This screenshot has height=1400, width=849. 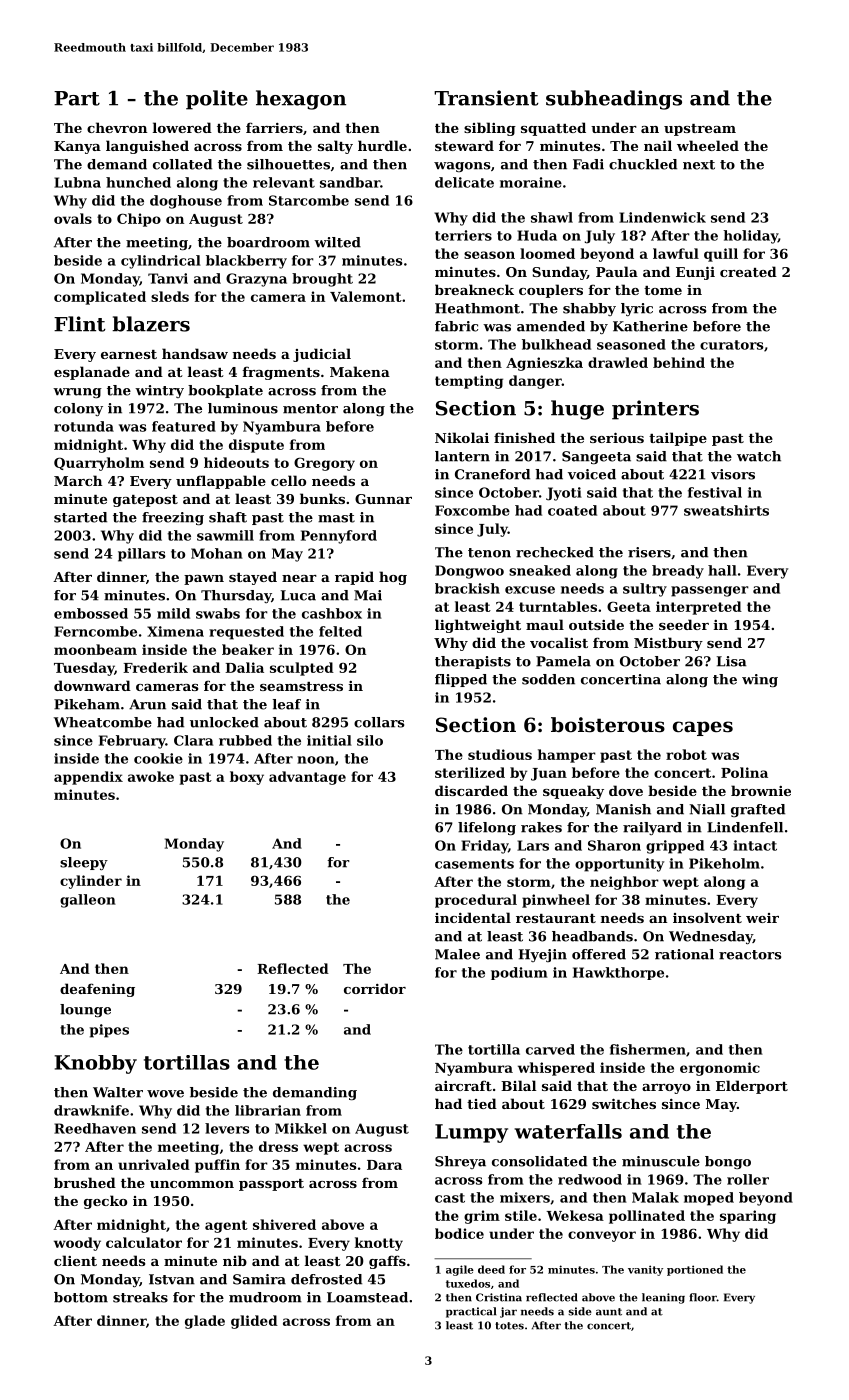 What do you see at coordinates (96, 1064) in the screenshot?
I see `Knobby` at bounding box center [96, 1064].
